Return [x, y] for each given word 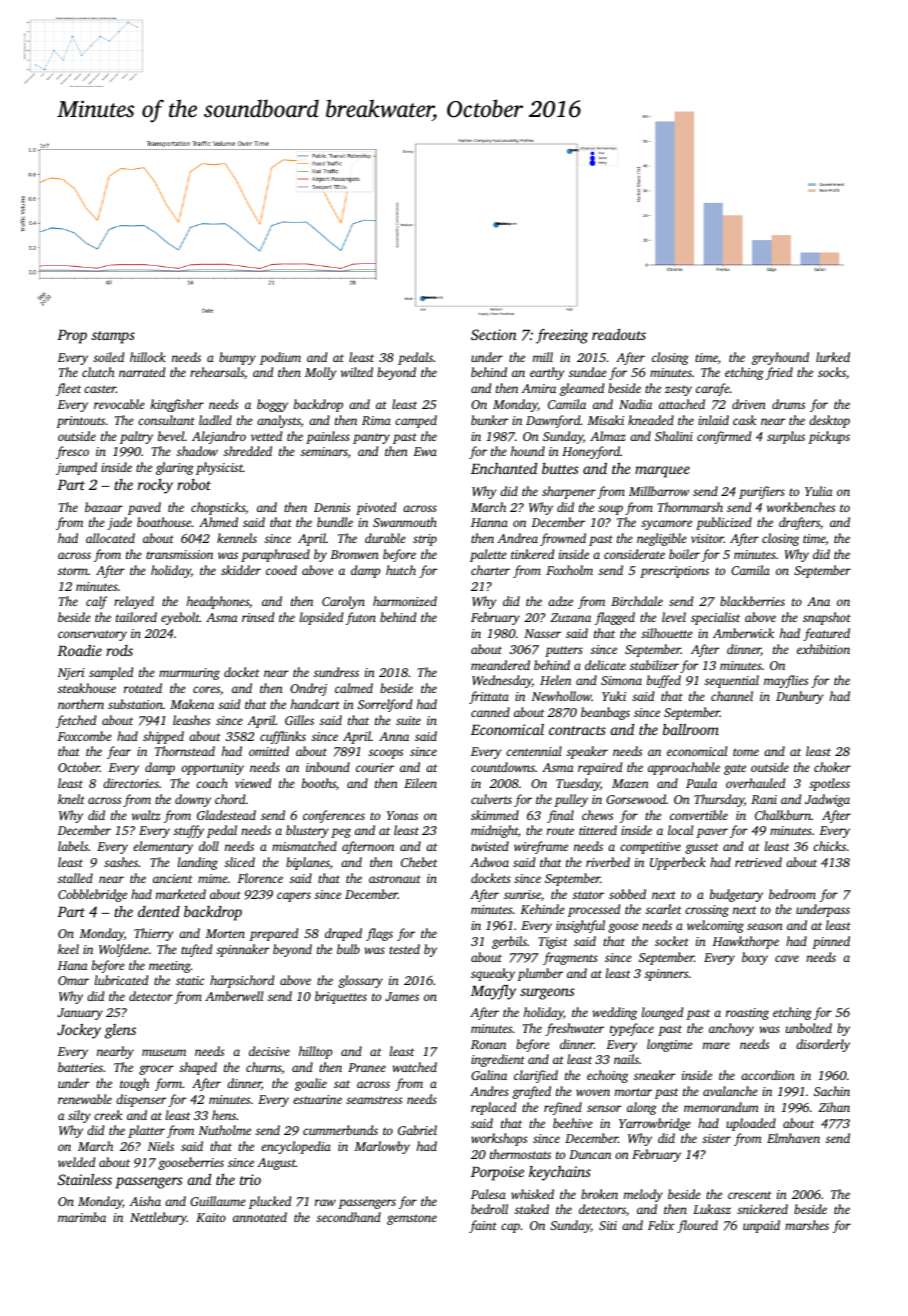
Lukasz [712, 1209]
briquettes [341, 997]
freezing [562, 336]
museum [164, 1052]
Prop [72, 337]
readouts [619, 334]
